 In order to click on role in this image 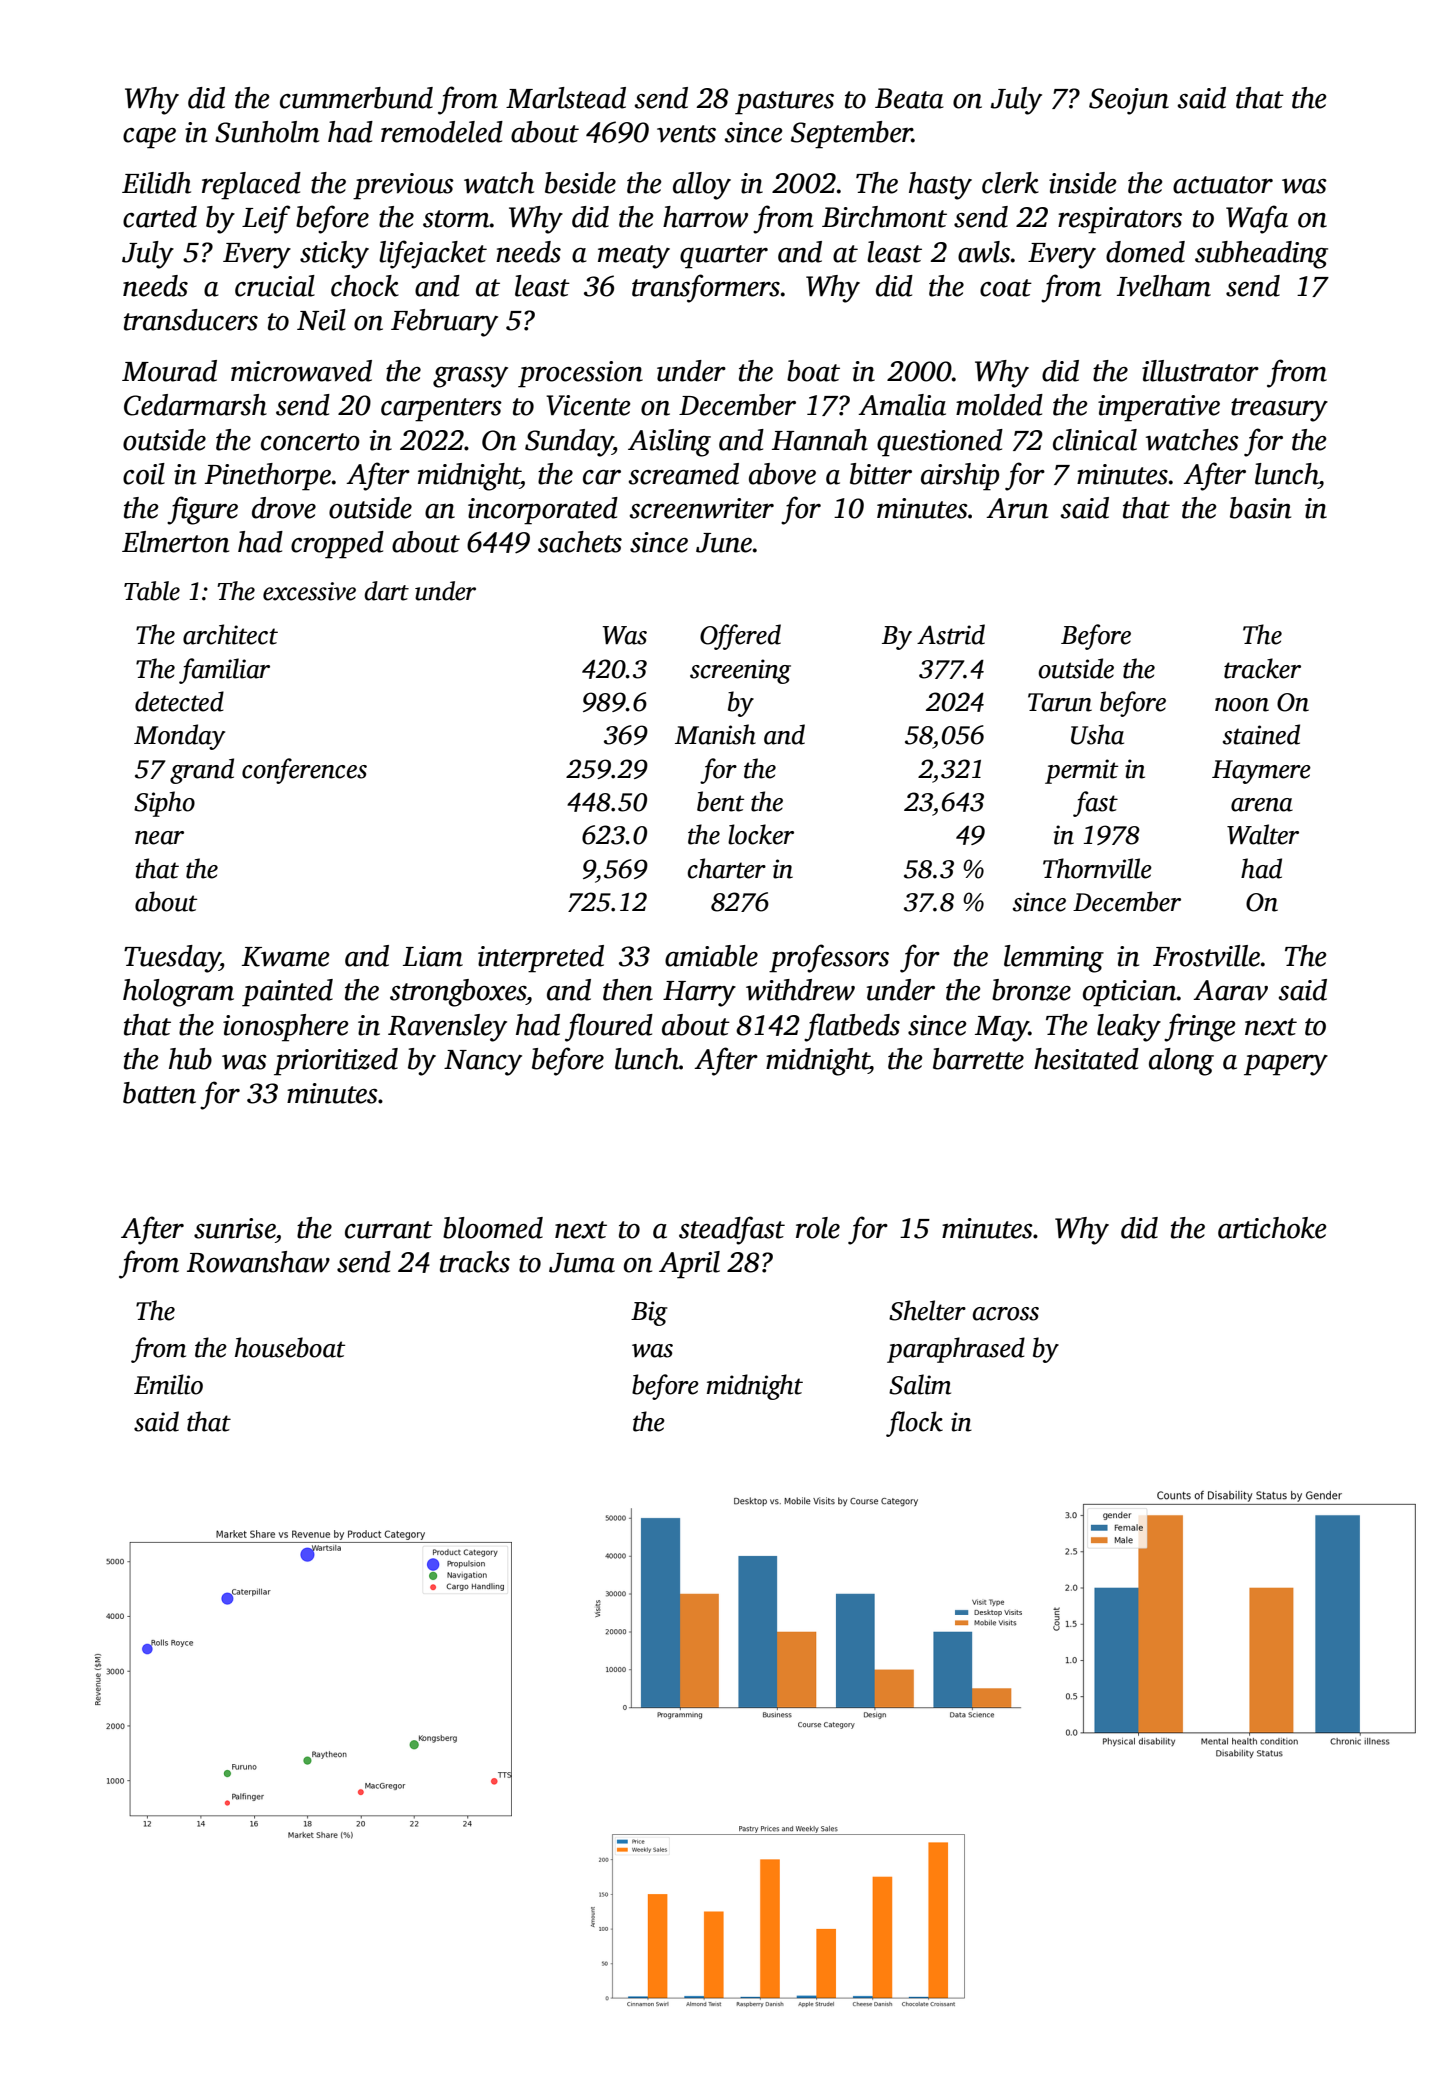, I will do `click(818, 1228)`.
